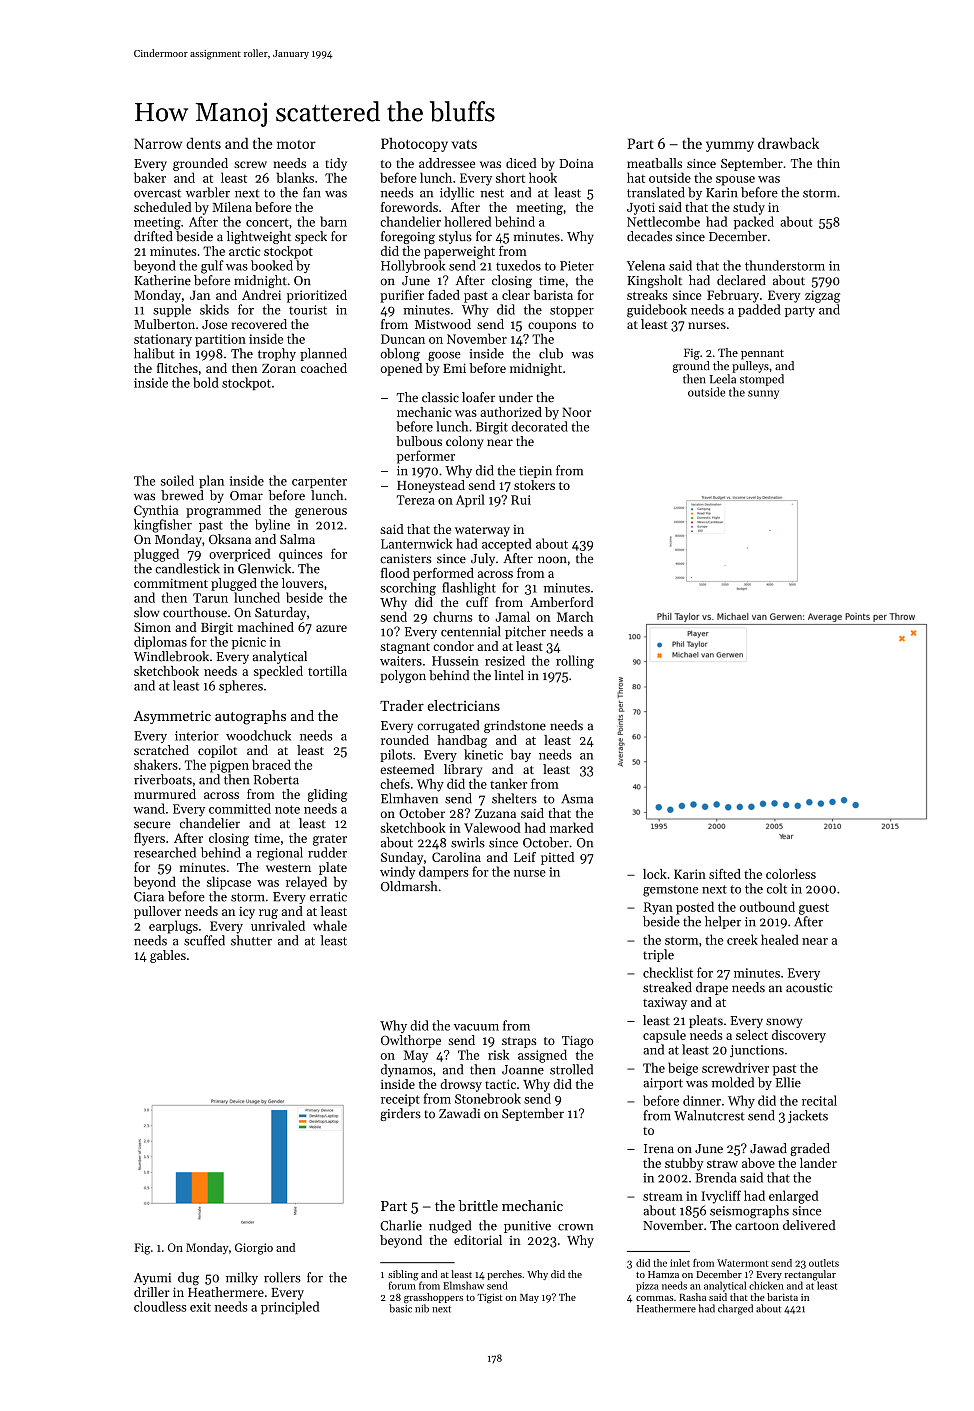 Image resolution: width=974 pixels, height=1411 pixels. What do you see at coordinates (156, 511) in the image?
I see `Cynthia` at bounding box center [156, 511].
